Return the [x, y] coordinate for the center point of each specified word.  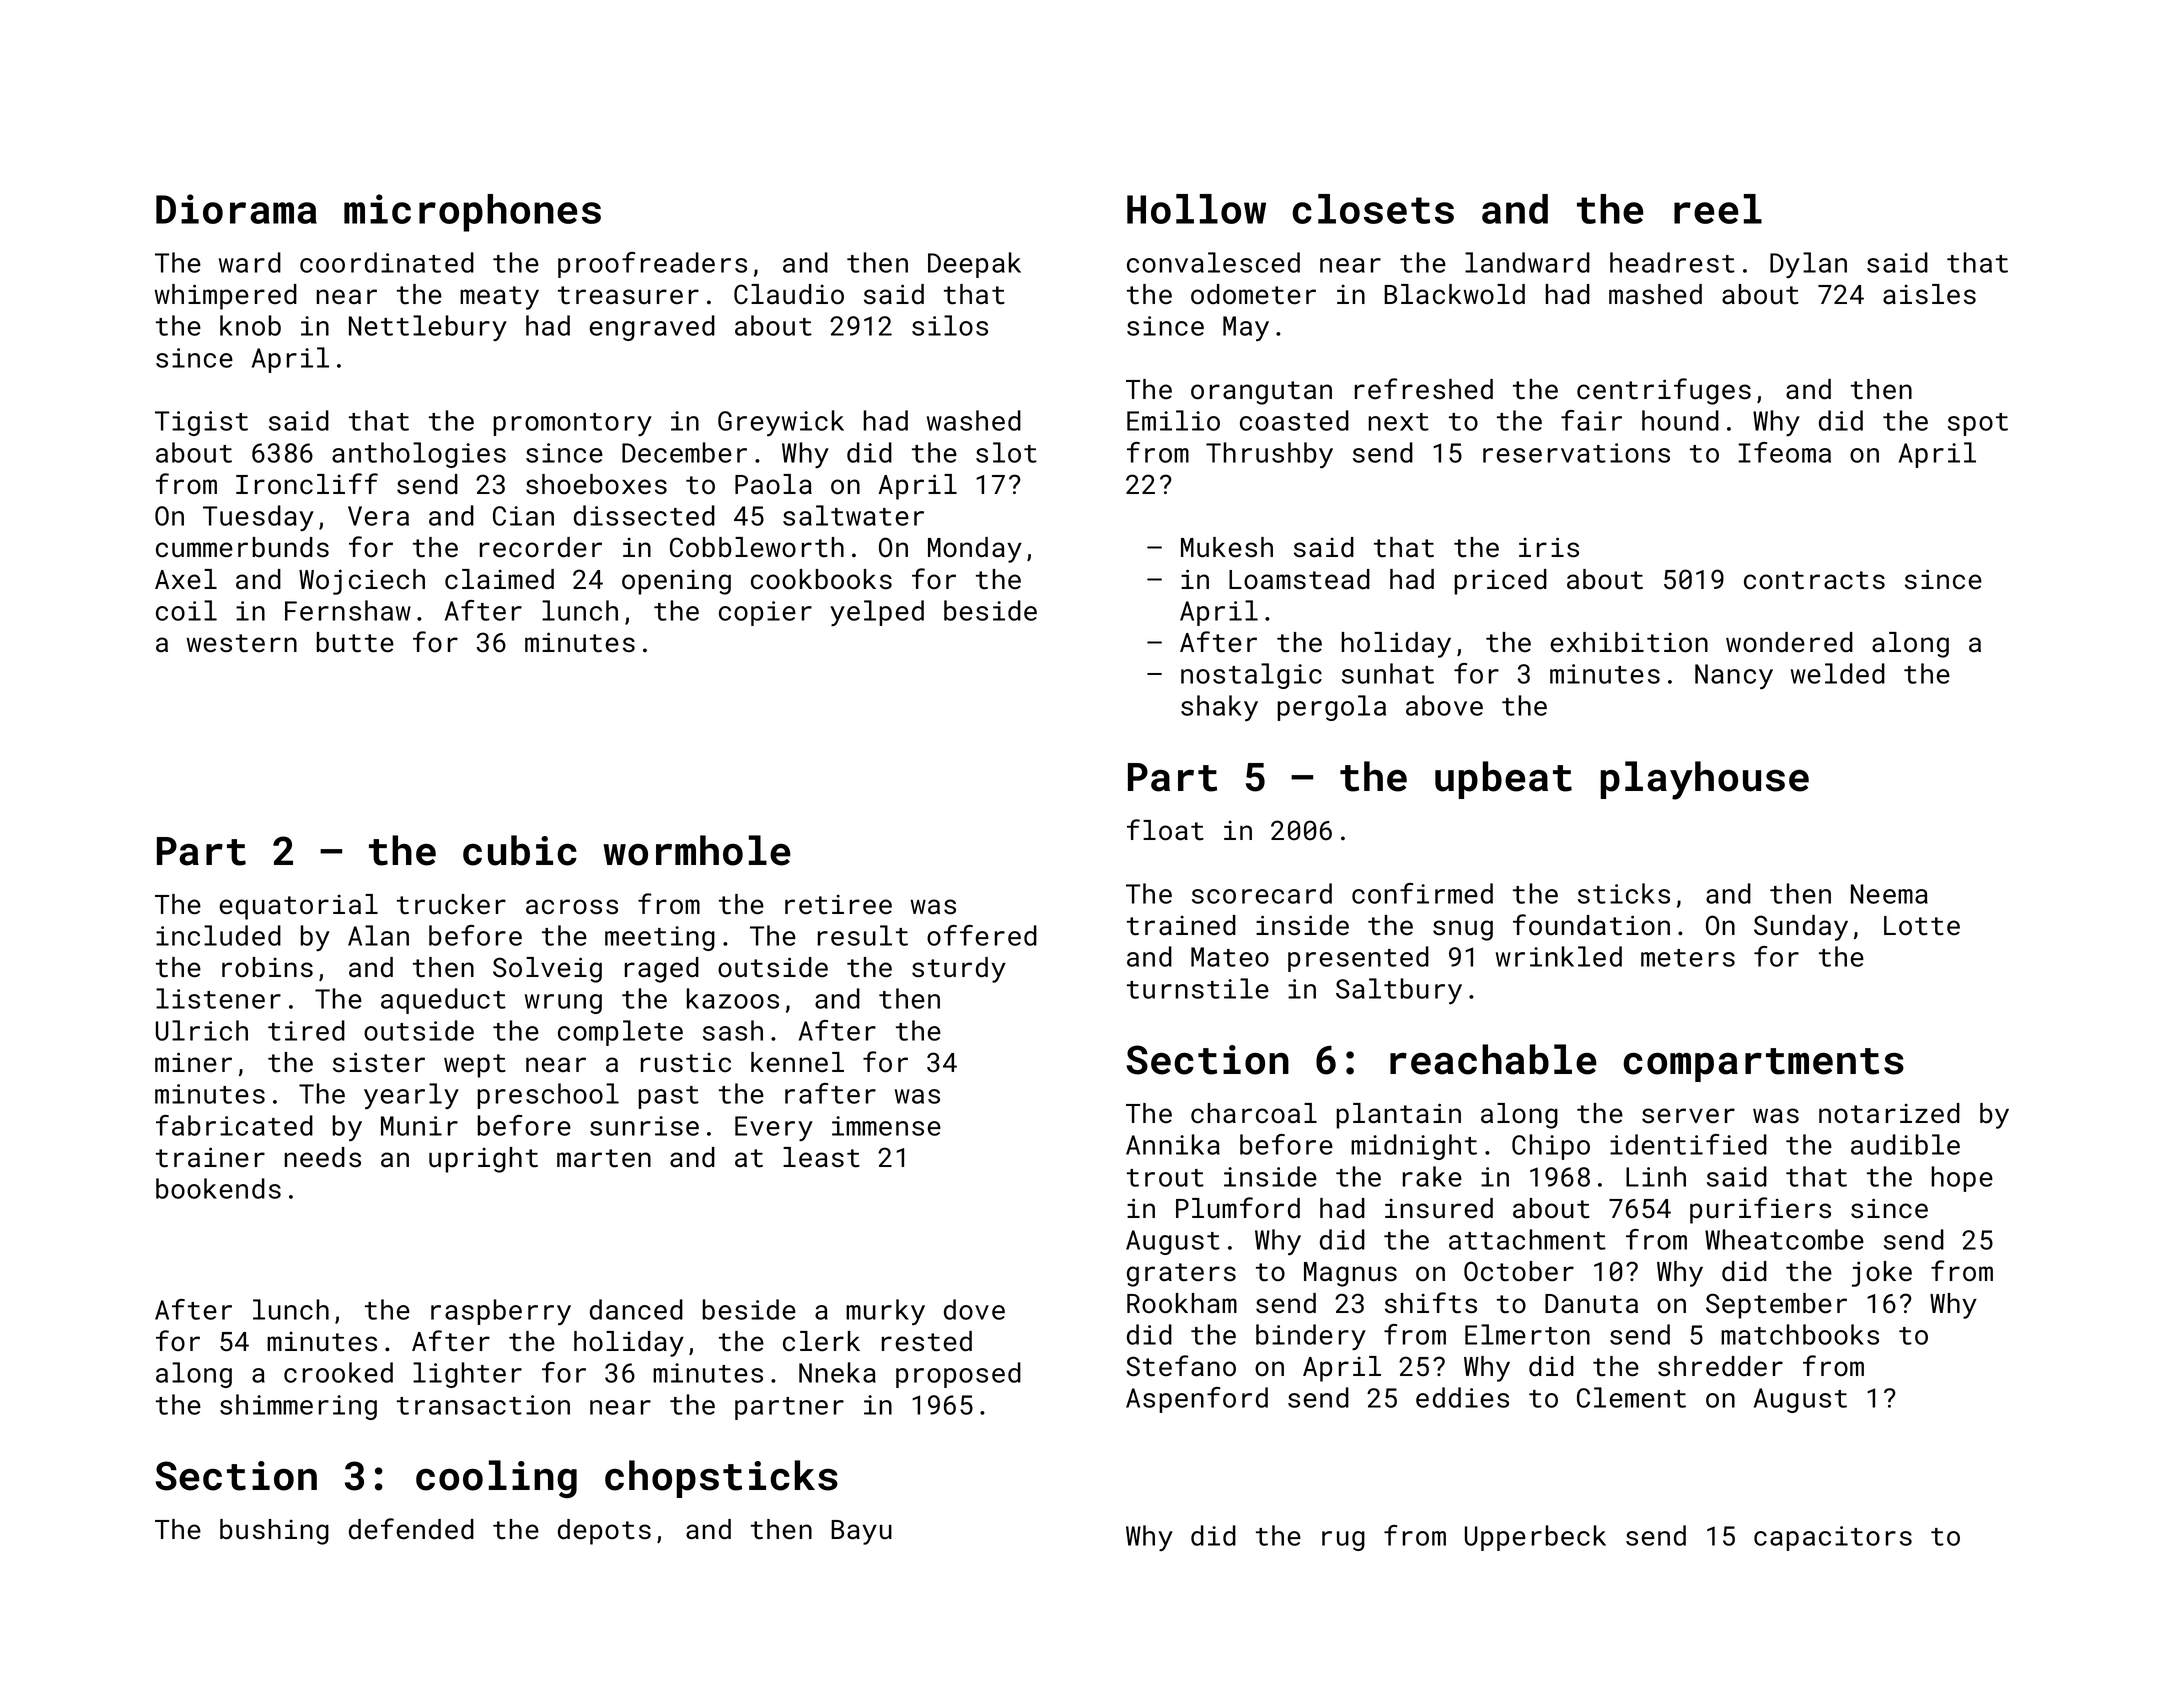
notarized [1889, 1113]
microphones [472, 213]
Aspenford [1197, 1400]
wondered [1789, 642]
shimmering [298, 1407]
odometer [1253, 294]
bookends [218, 1188]
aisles [1929, 294]
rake [1432, 1176]
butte [355, 642]
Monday [975, 550]
